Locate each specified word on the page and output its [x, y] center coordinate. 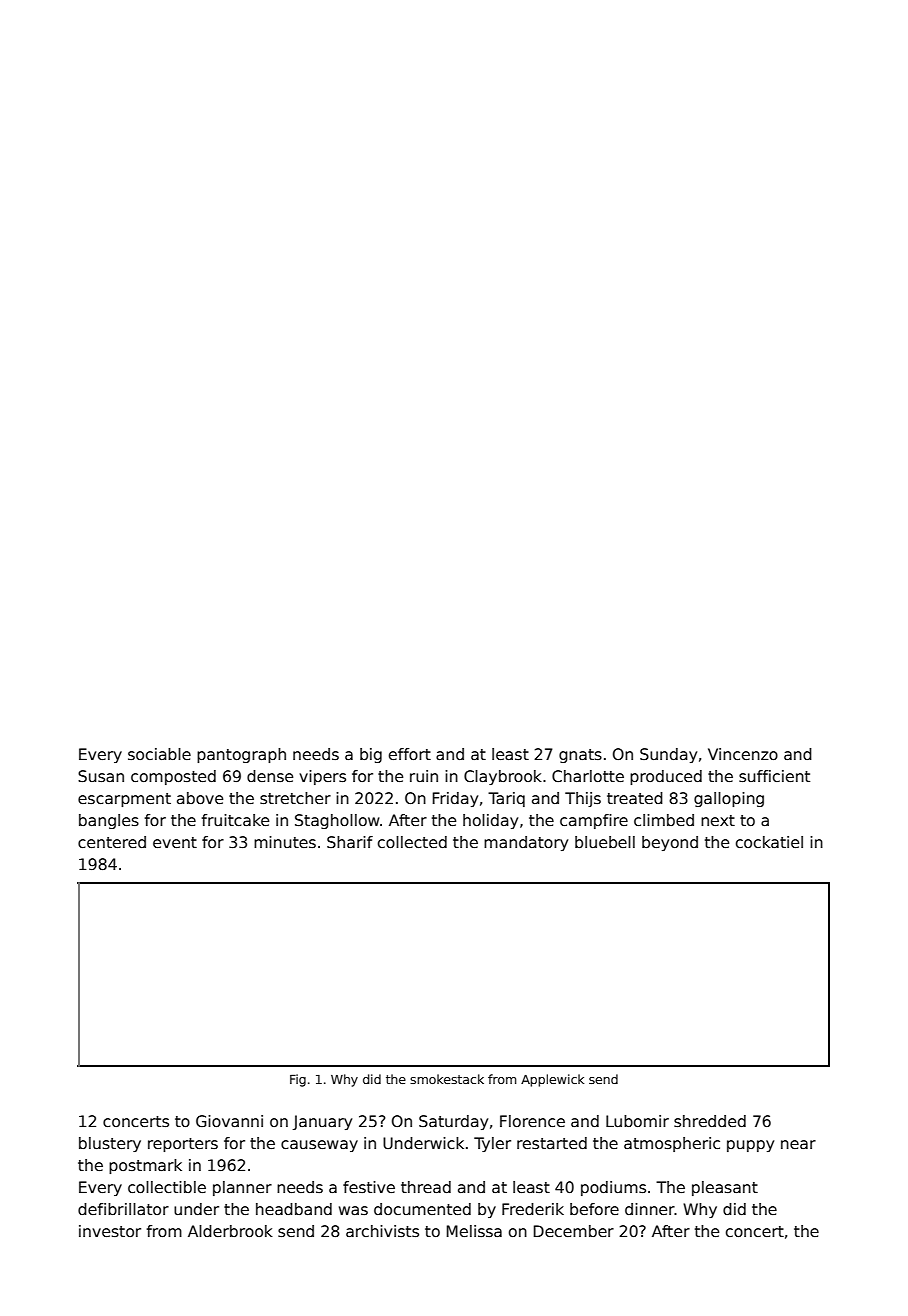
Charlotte [588, 776]
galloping [729, 799]
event [175, 842]
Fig [298, 1080]
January [322, 1122]
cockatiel [769, 842]
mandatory [526, 843]
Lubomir [637, 1121]
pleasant [725, 1188]
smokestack [447, 1079]
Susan [101, 776]
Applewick [552, 1080]
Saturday [453, 1122]
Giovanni [229, 1121]
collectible [167, 1187]
